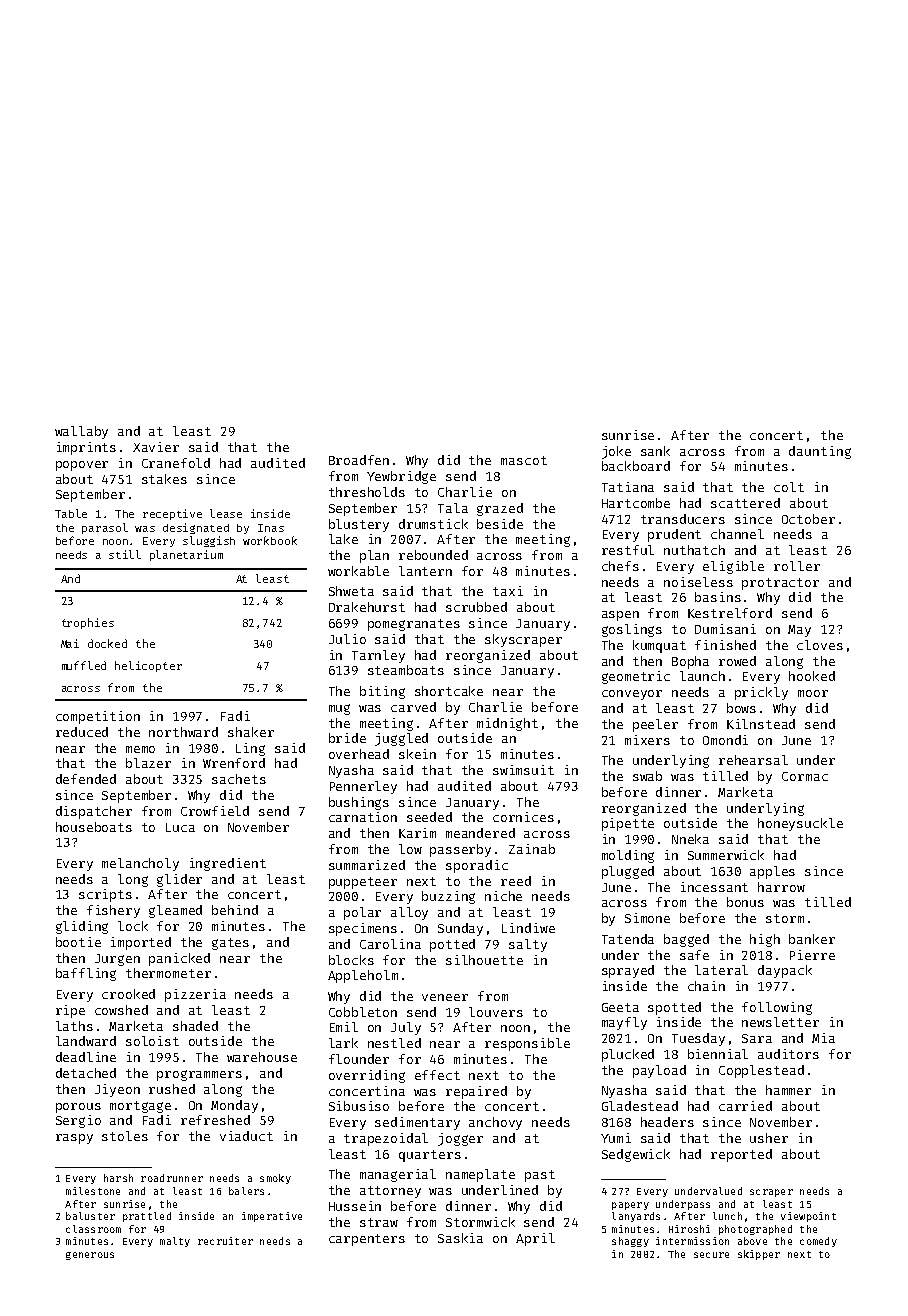 The height and width of the screenshot is (1316, 908). Describe the element at coordinates (81, 432) in the screenshot. I see `wallaby` at that location.
